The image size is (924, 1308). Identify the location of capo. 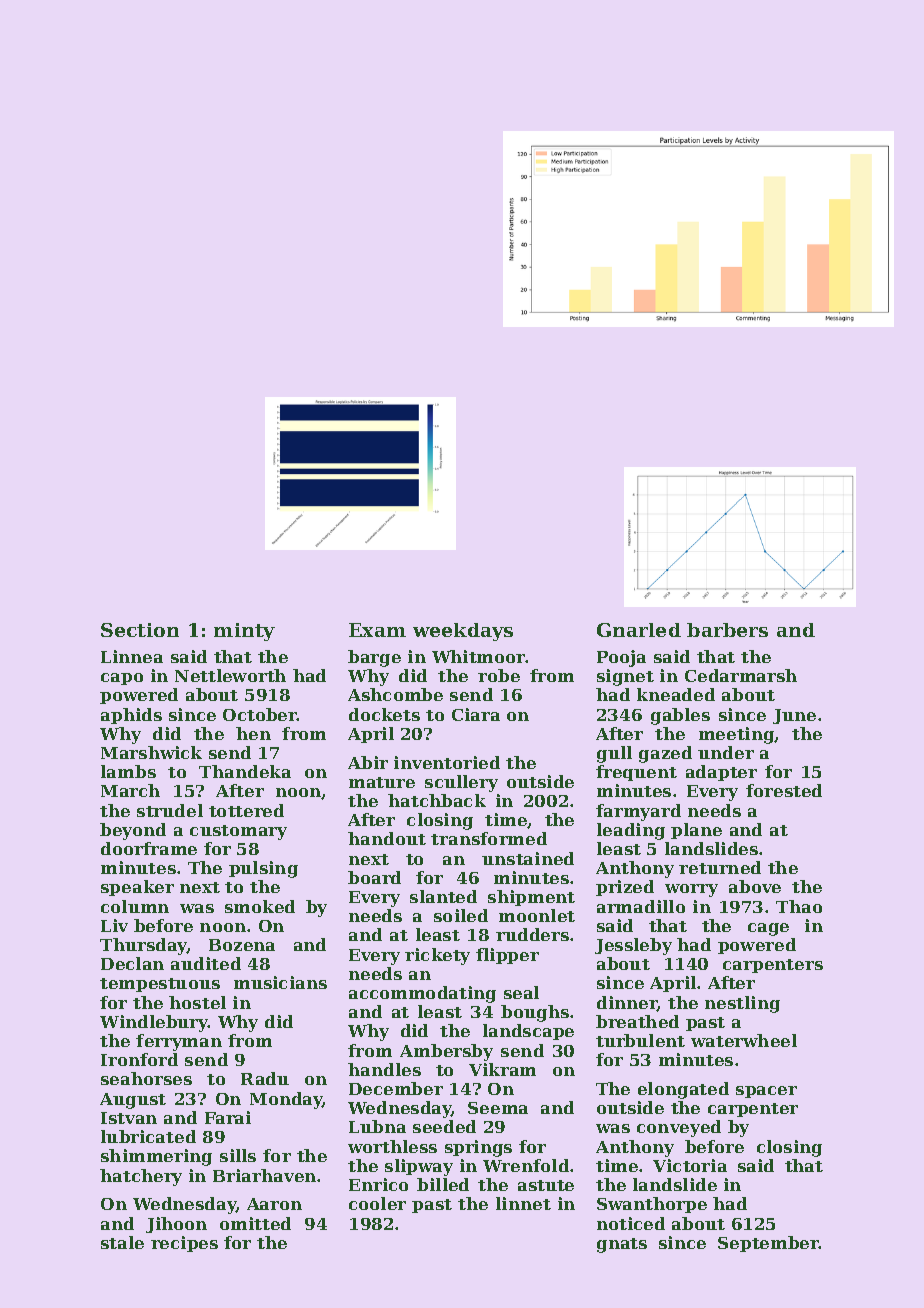
(122, 679).
